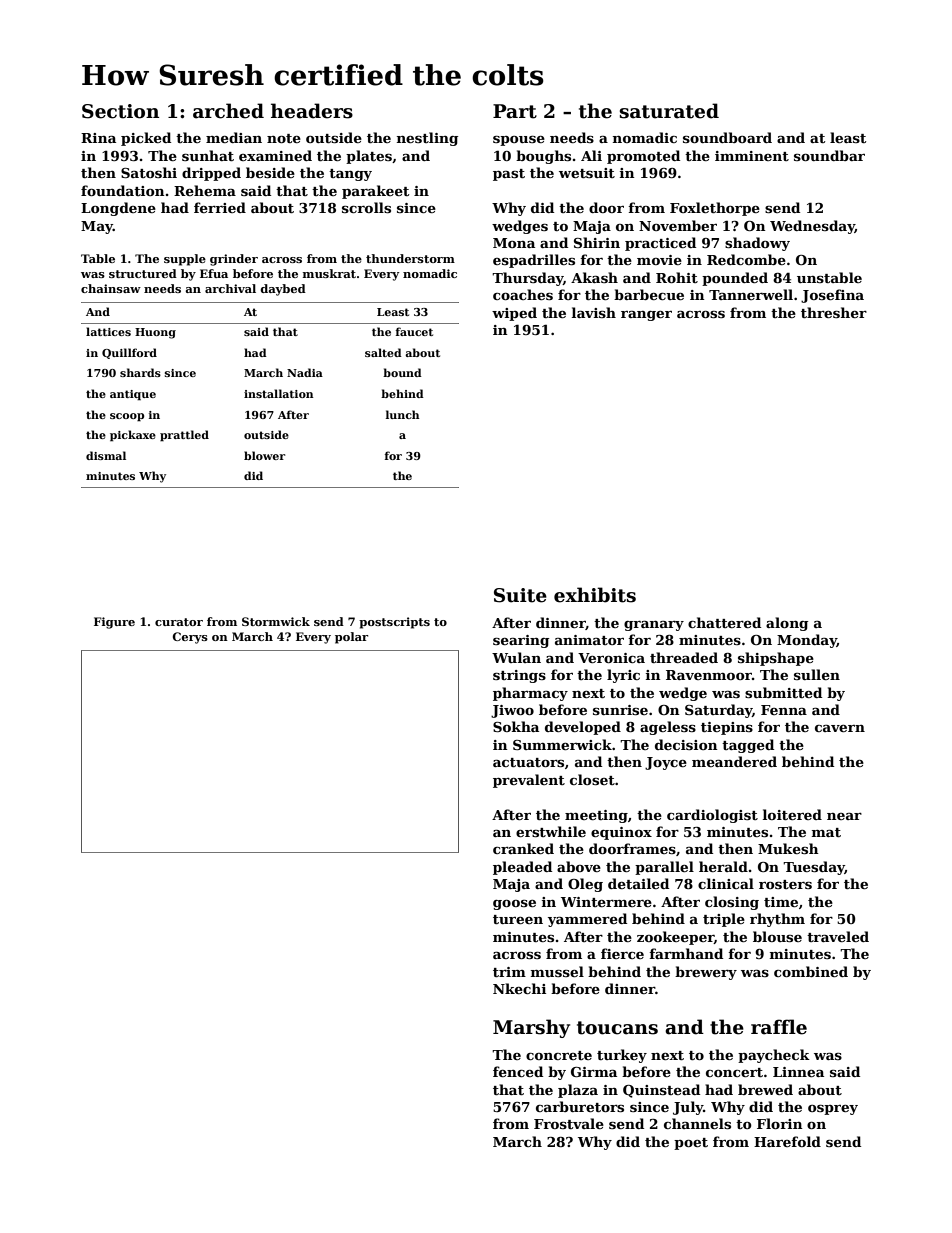 This image has width=952, height=1233. What do you see at coordinates (595, 595) in the image?
I see `exhibits` at bounding box center [595, 595].
